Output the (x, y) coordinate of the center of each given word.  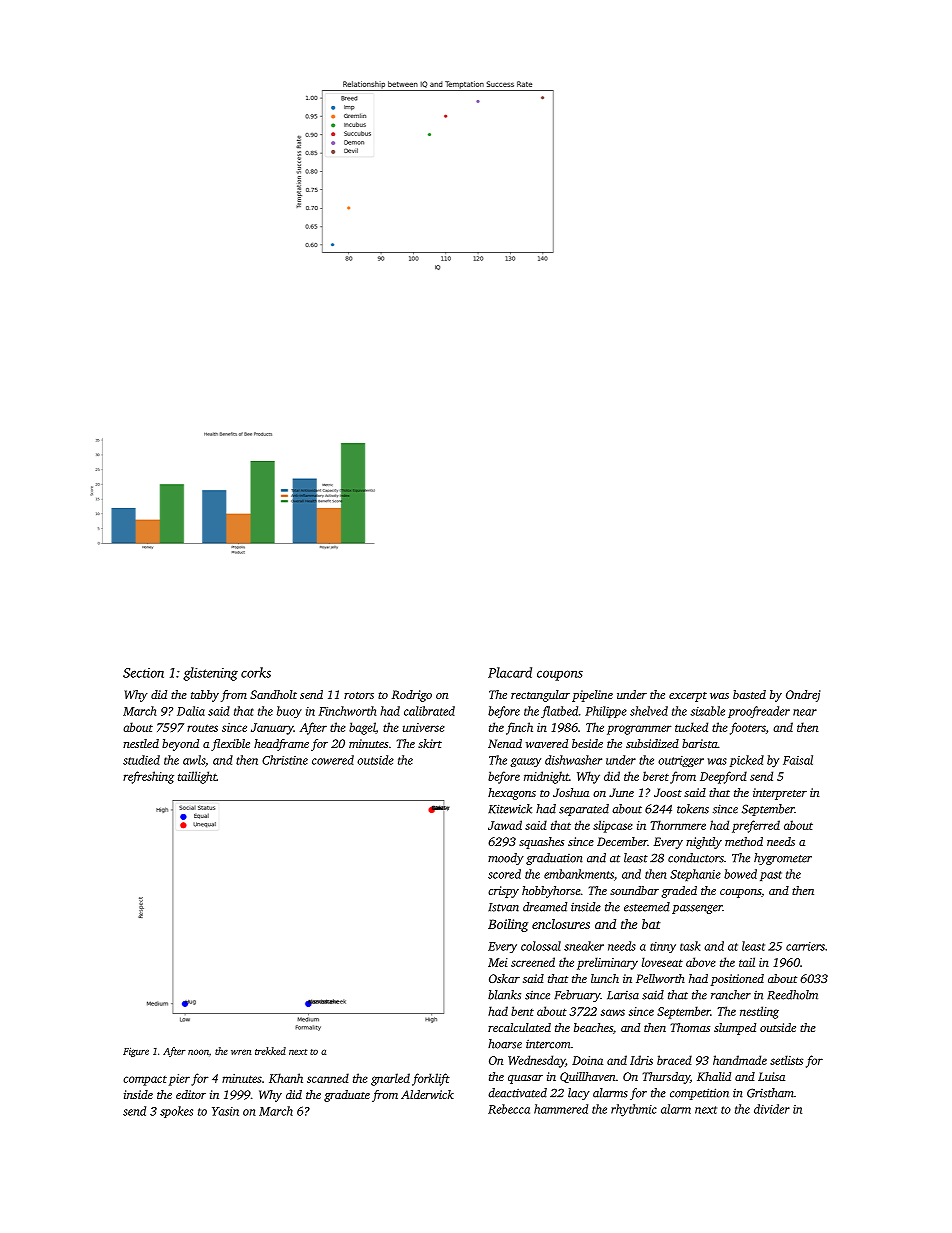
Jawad (505, 825)
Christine (285, 760)
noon (198, 1052)
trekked (270, 1051)
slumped (735, 1029)
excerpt (688, 697)
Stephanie (695, 875)
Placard (510, 672)
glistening (210, 674)
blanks (504, 995)
